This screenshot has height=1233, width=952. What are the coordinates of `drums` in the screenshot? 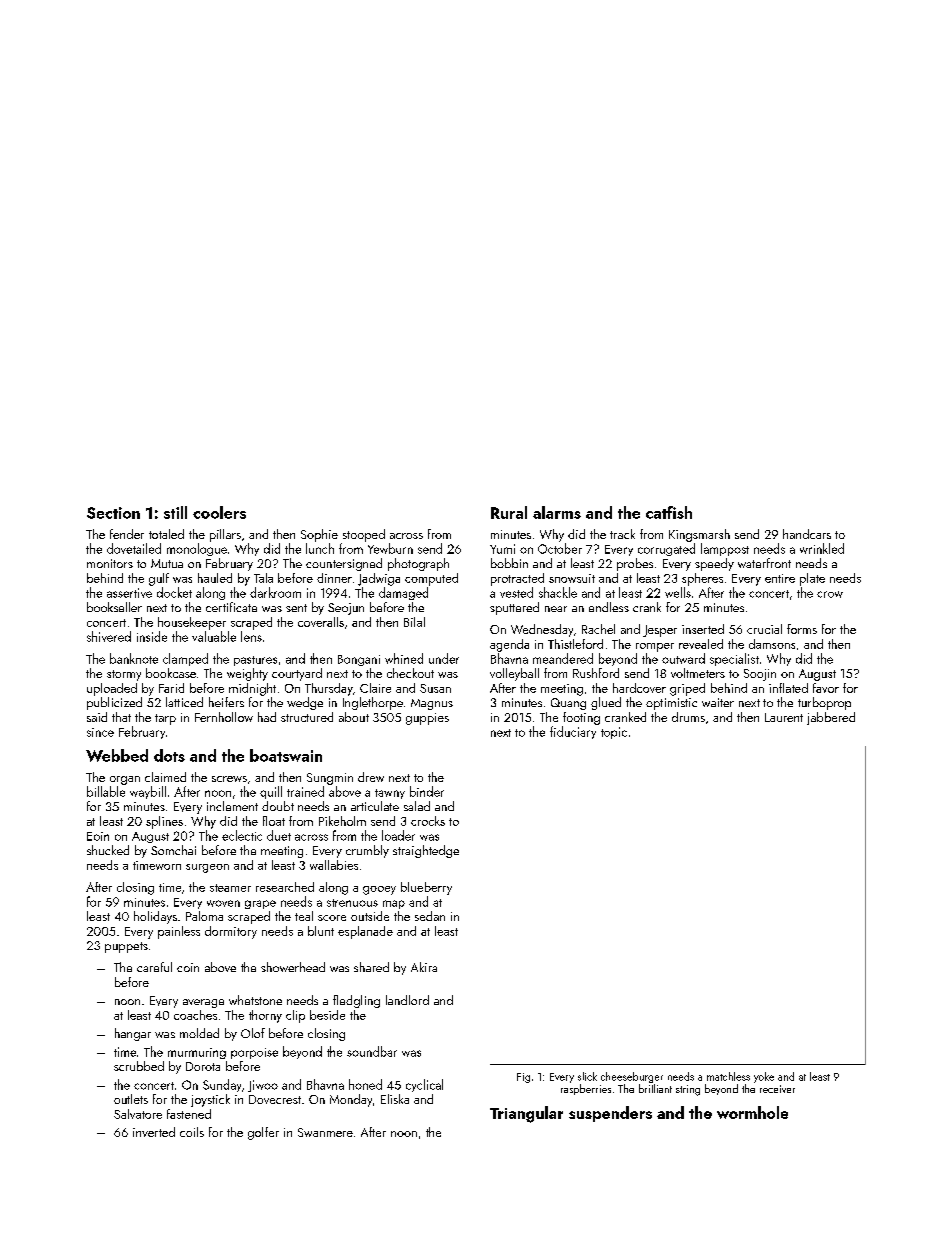 It's located at (688, 717).
